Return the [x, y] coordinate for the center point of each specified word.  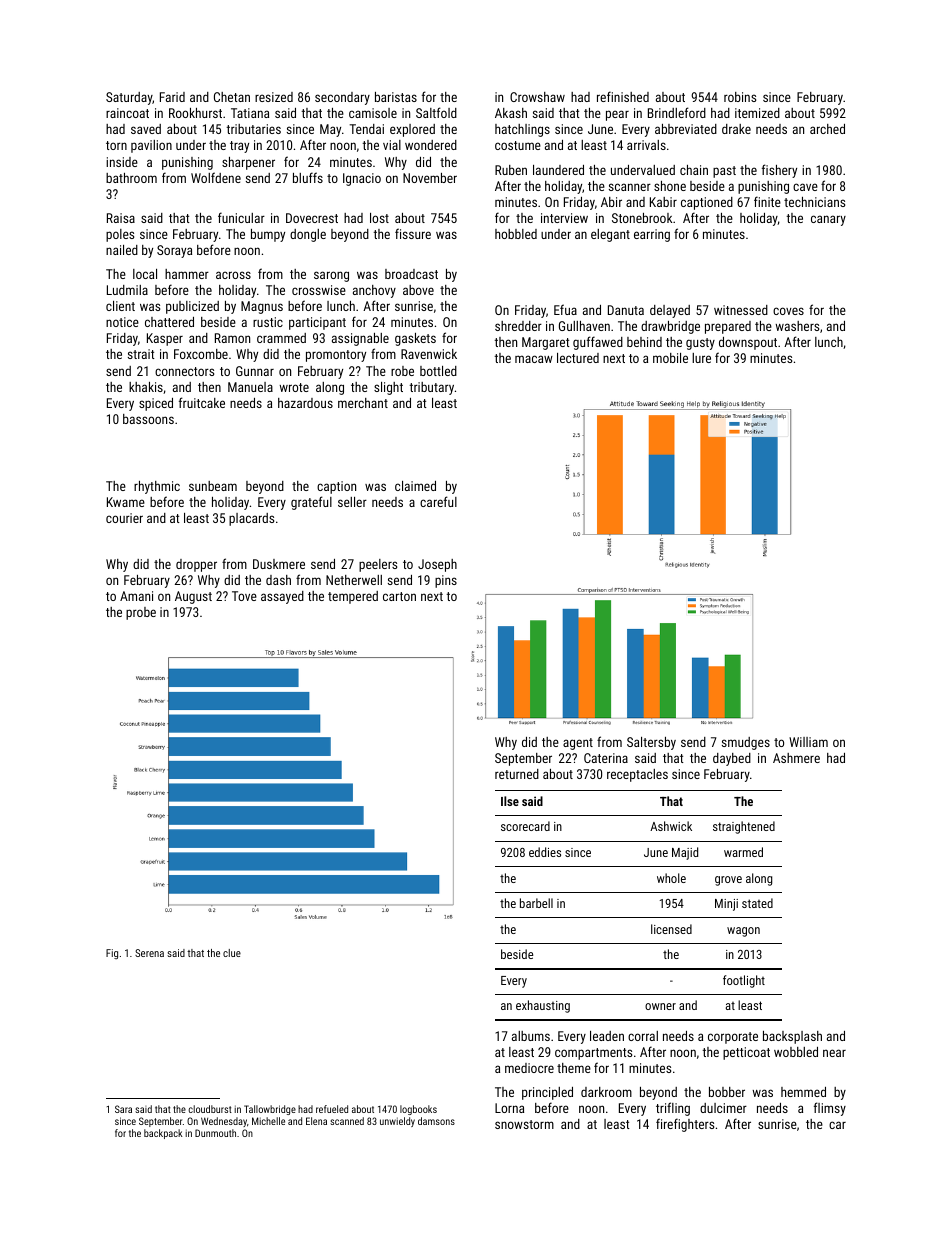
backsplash [792, 1037]
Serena [149, 953]
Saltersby [651, 743]
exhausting [543, 1006]
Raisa [121, 218]
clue [232, 953]
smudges [746, 743]
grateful [311, 503]
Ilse [510, 801]
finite [767, 201]
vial [392, 145]
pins [446, 581]
